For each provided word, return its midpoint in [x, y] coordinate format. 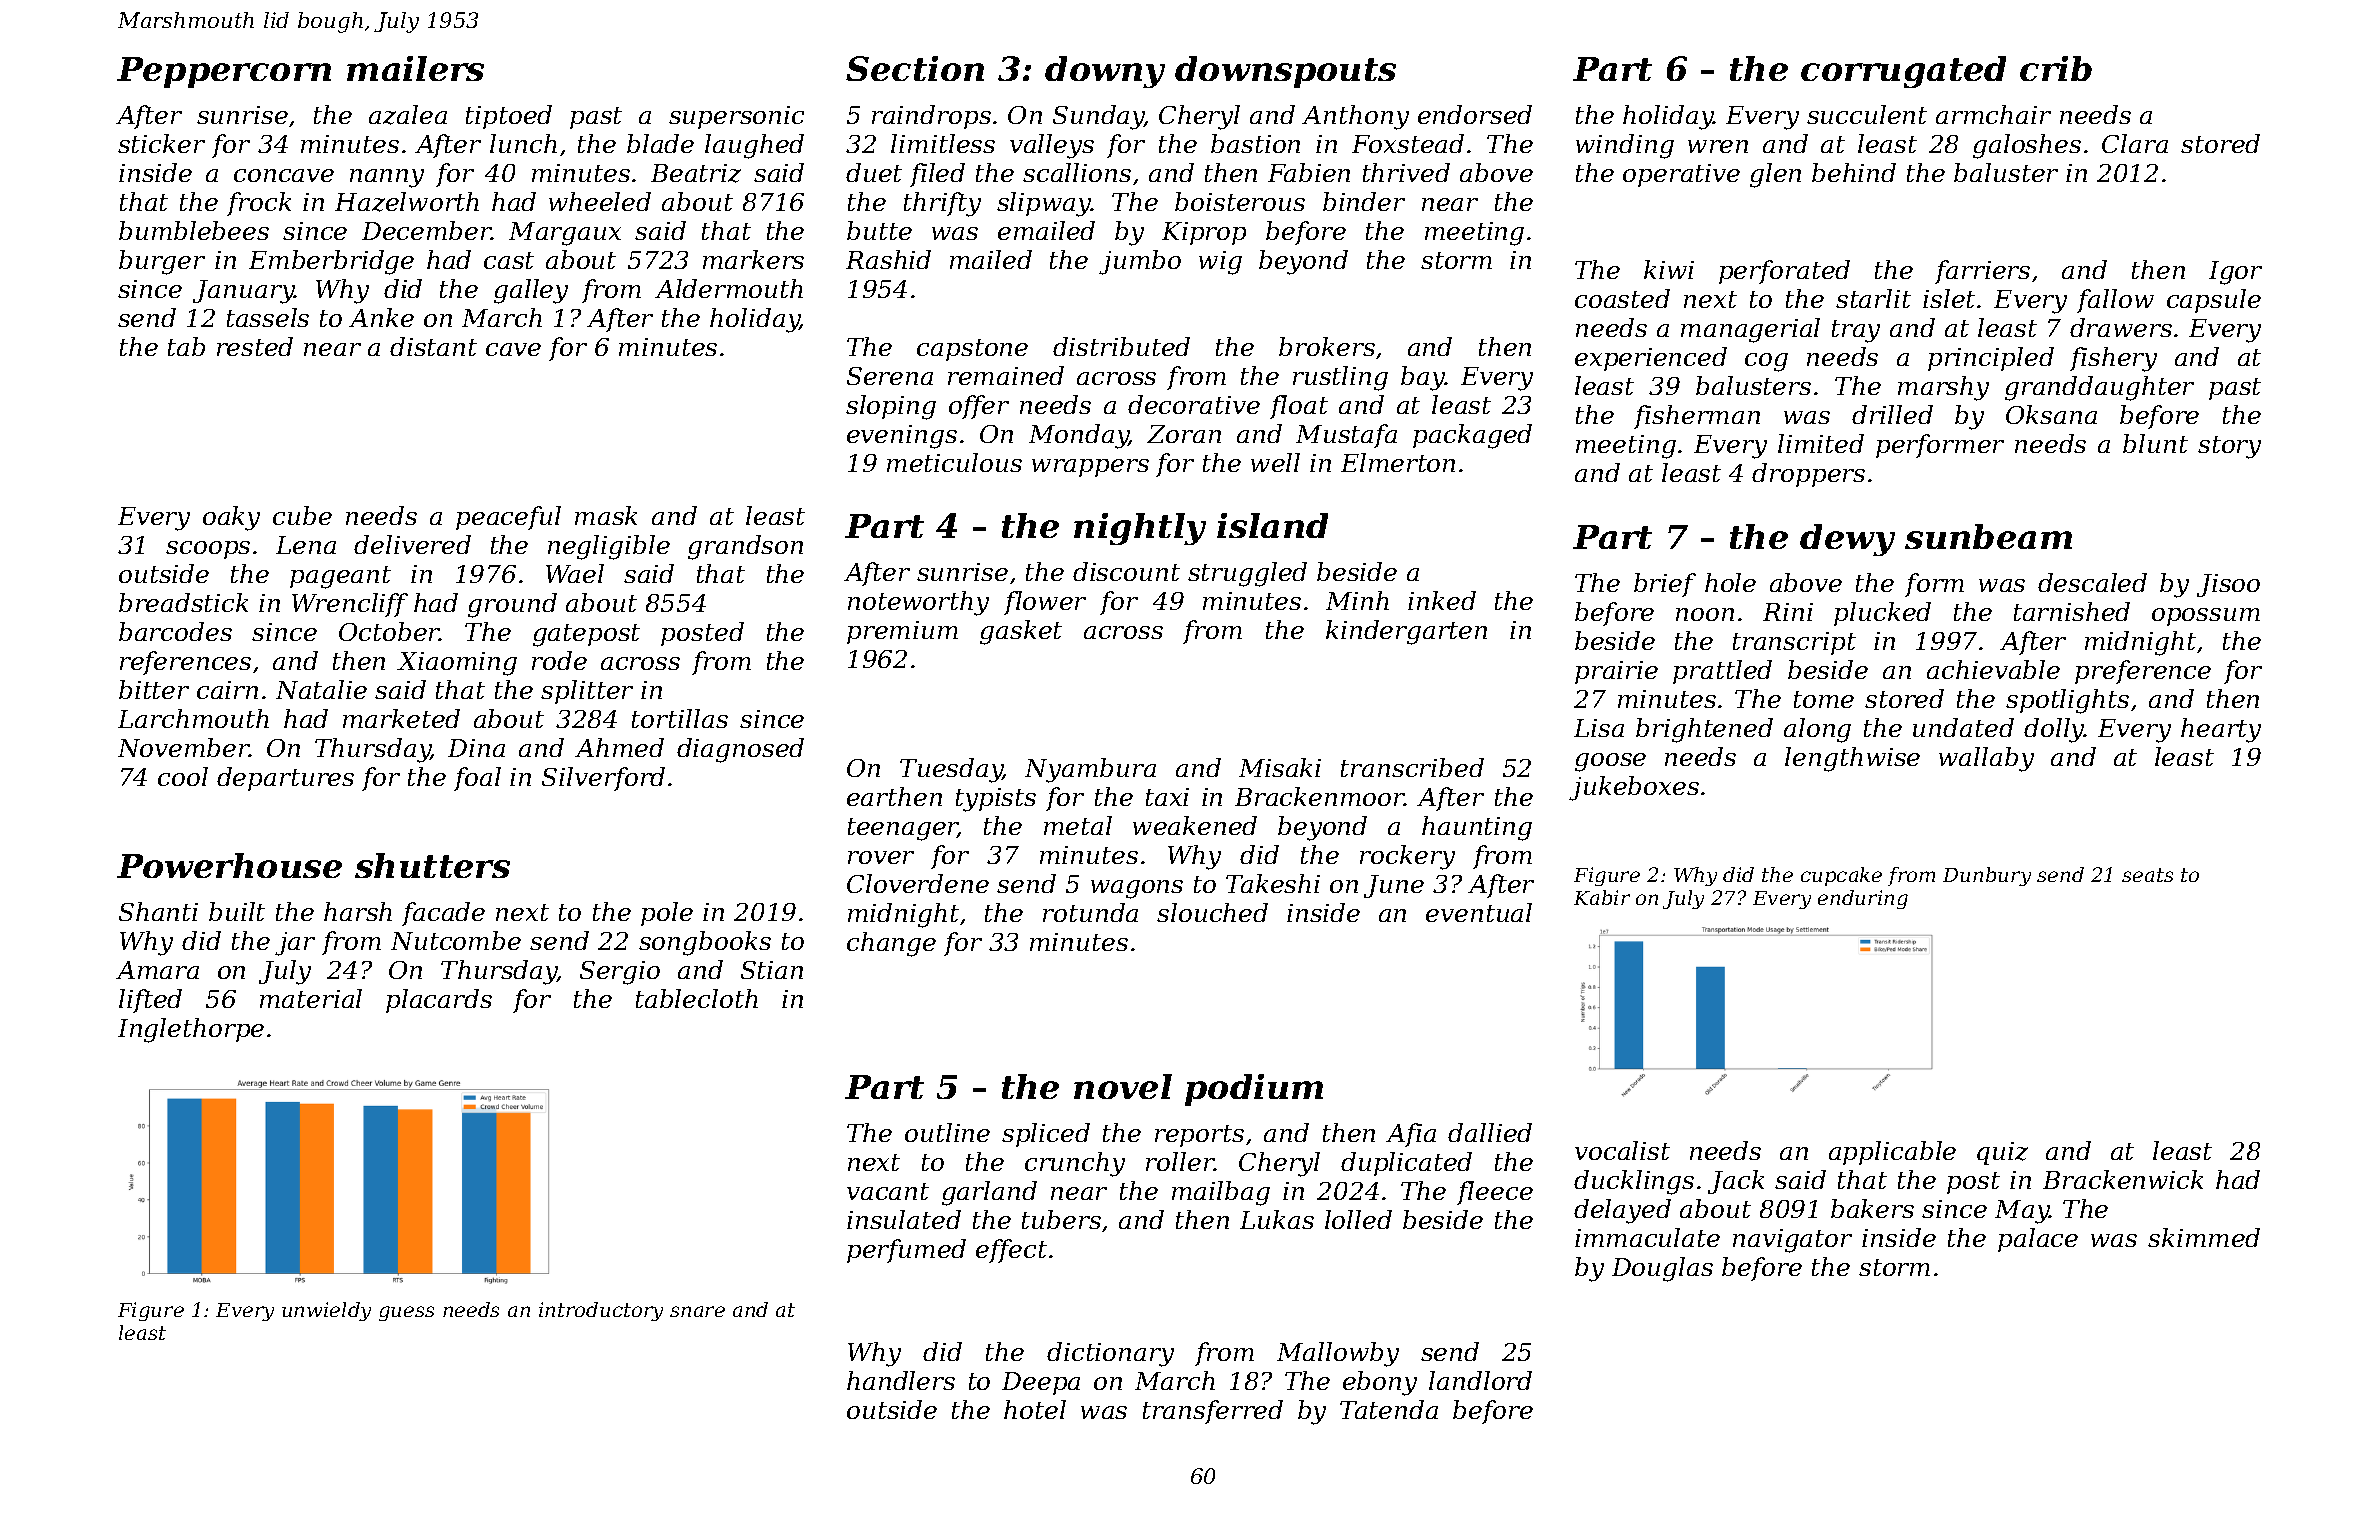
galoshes [2027, 146]
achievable [1993, 669]
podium [1254, 1090]
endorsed [1475, 114]
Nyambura [1090, 770]
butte [879, 230]
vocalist [1622, 1150]
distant [433, 346]
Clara [2135, 143]
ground [512, 605]
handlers [901, 1380]
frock [259, 204]
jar [295, 944]
